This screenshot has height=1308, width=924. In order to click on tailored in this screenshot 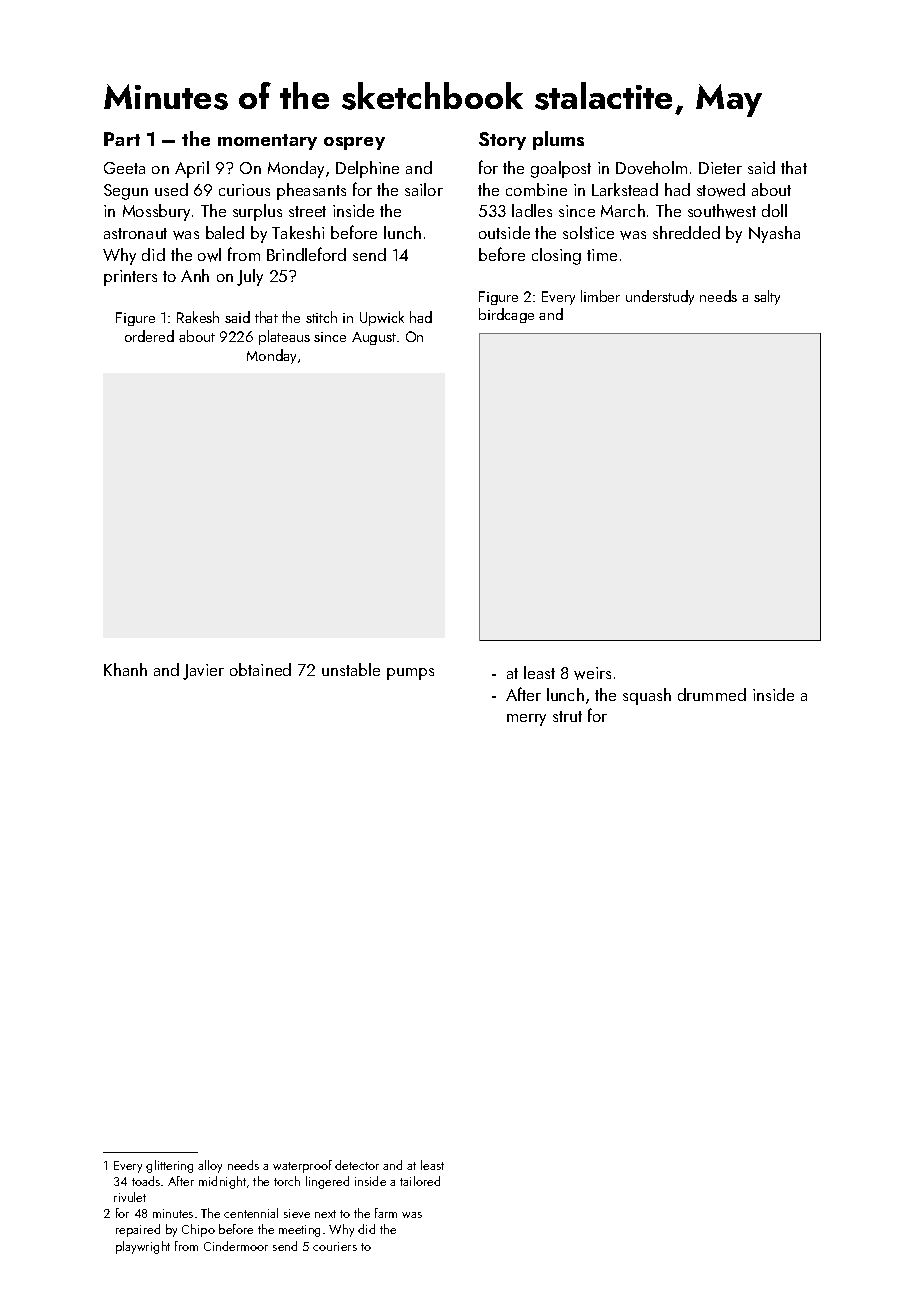, I will do `click(420, 1181)`.
